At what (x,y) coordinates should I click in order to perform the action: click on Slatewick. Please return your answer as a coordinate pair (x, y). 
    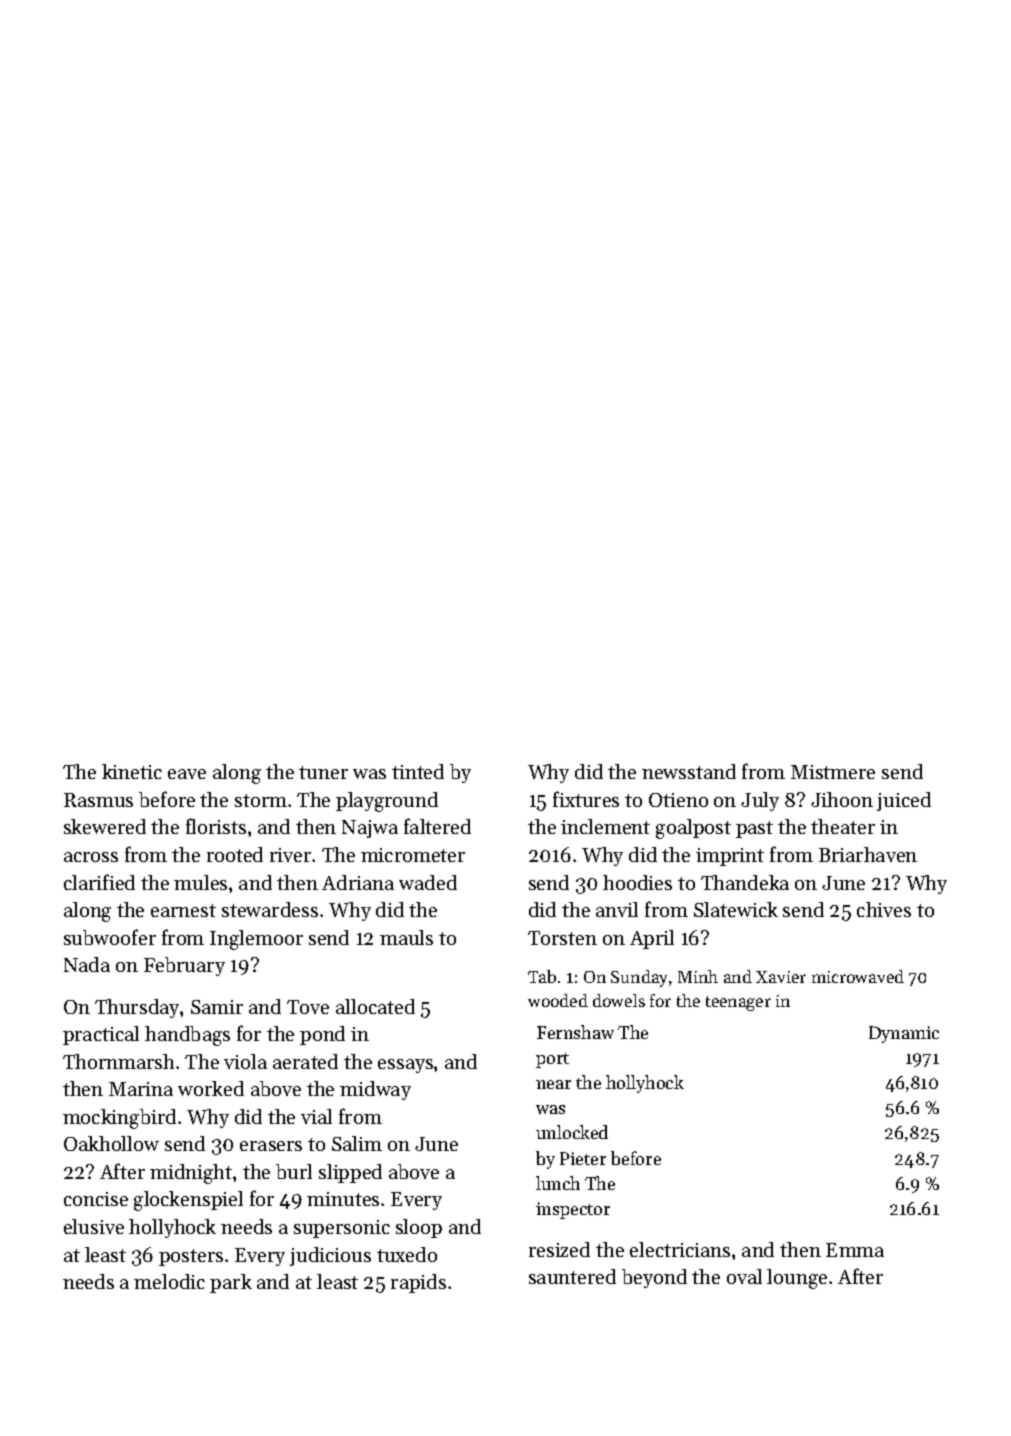
    Looking at the image, I should click on (736, 909).
